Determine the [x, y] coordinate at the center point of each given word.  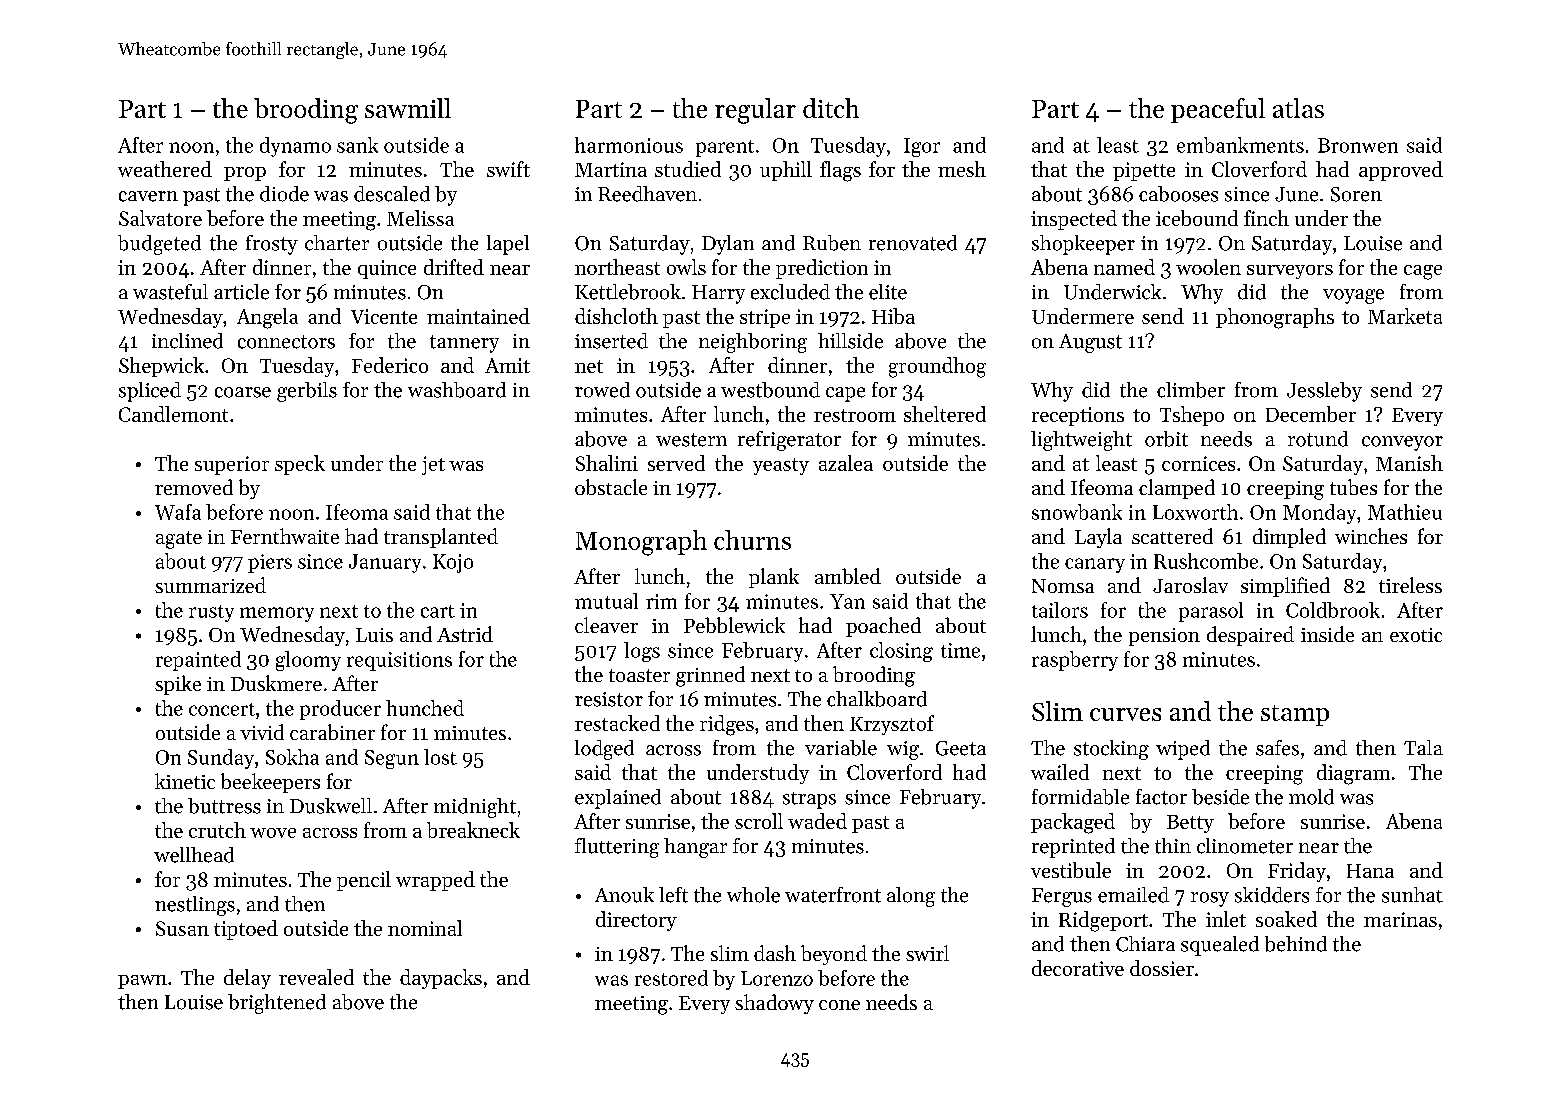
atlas [1298, 108]
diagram [1353, 774]
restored [671, 978]
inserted [611, 341]
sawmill [408, 108]
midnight [475, 808]
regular [755, 111]
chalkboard [877, 699]
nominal [425, 928]
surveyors [1290, 272]
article [241, 292]
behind [1296, 944]
